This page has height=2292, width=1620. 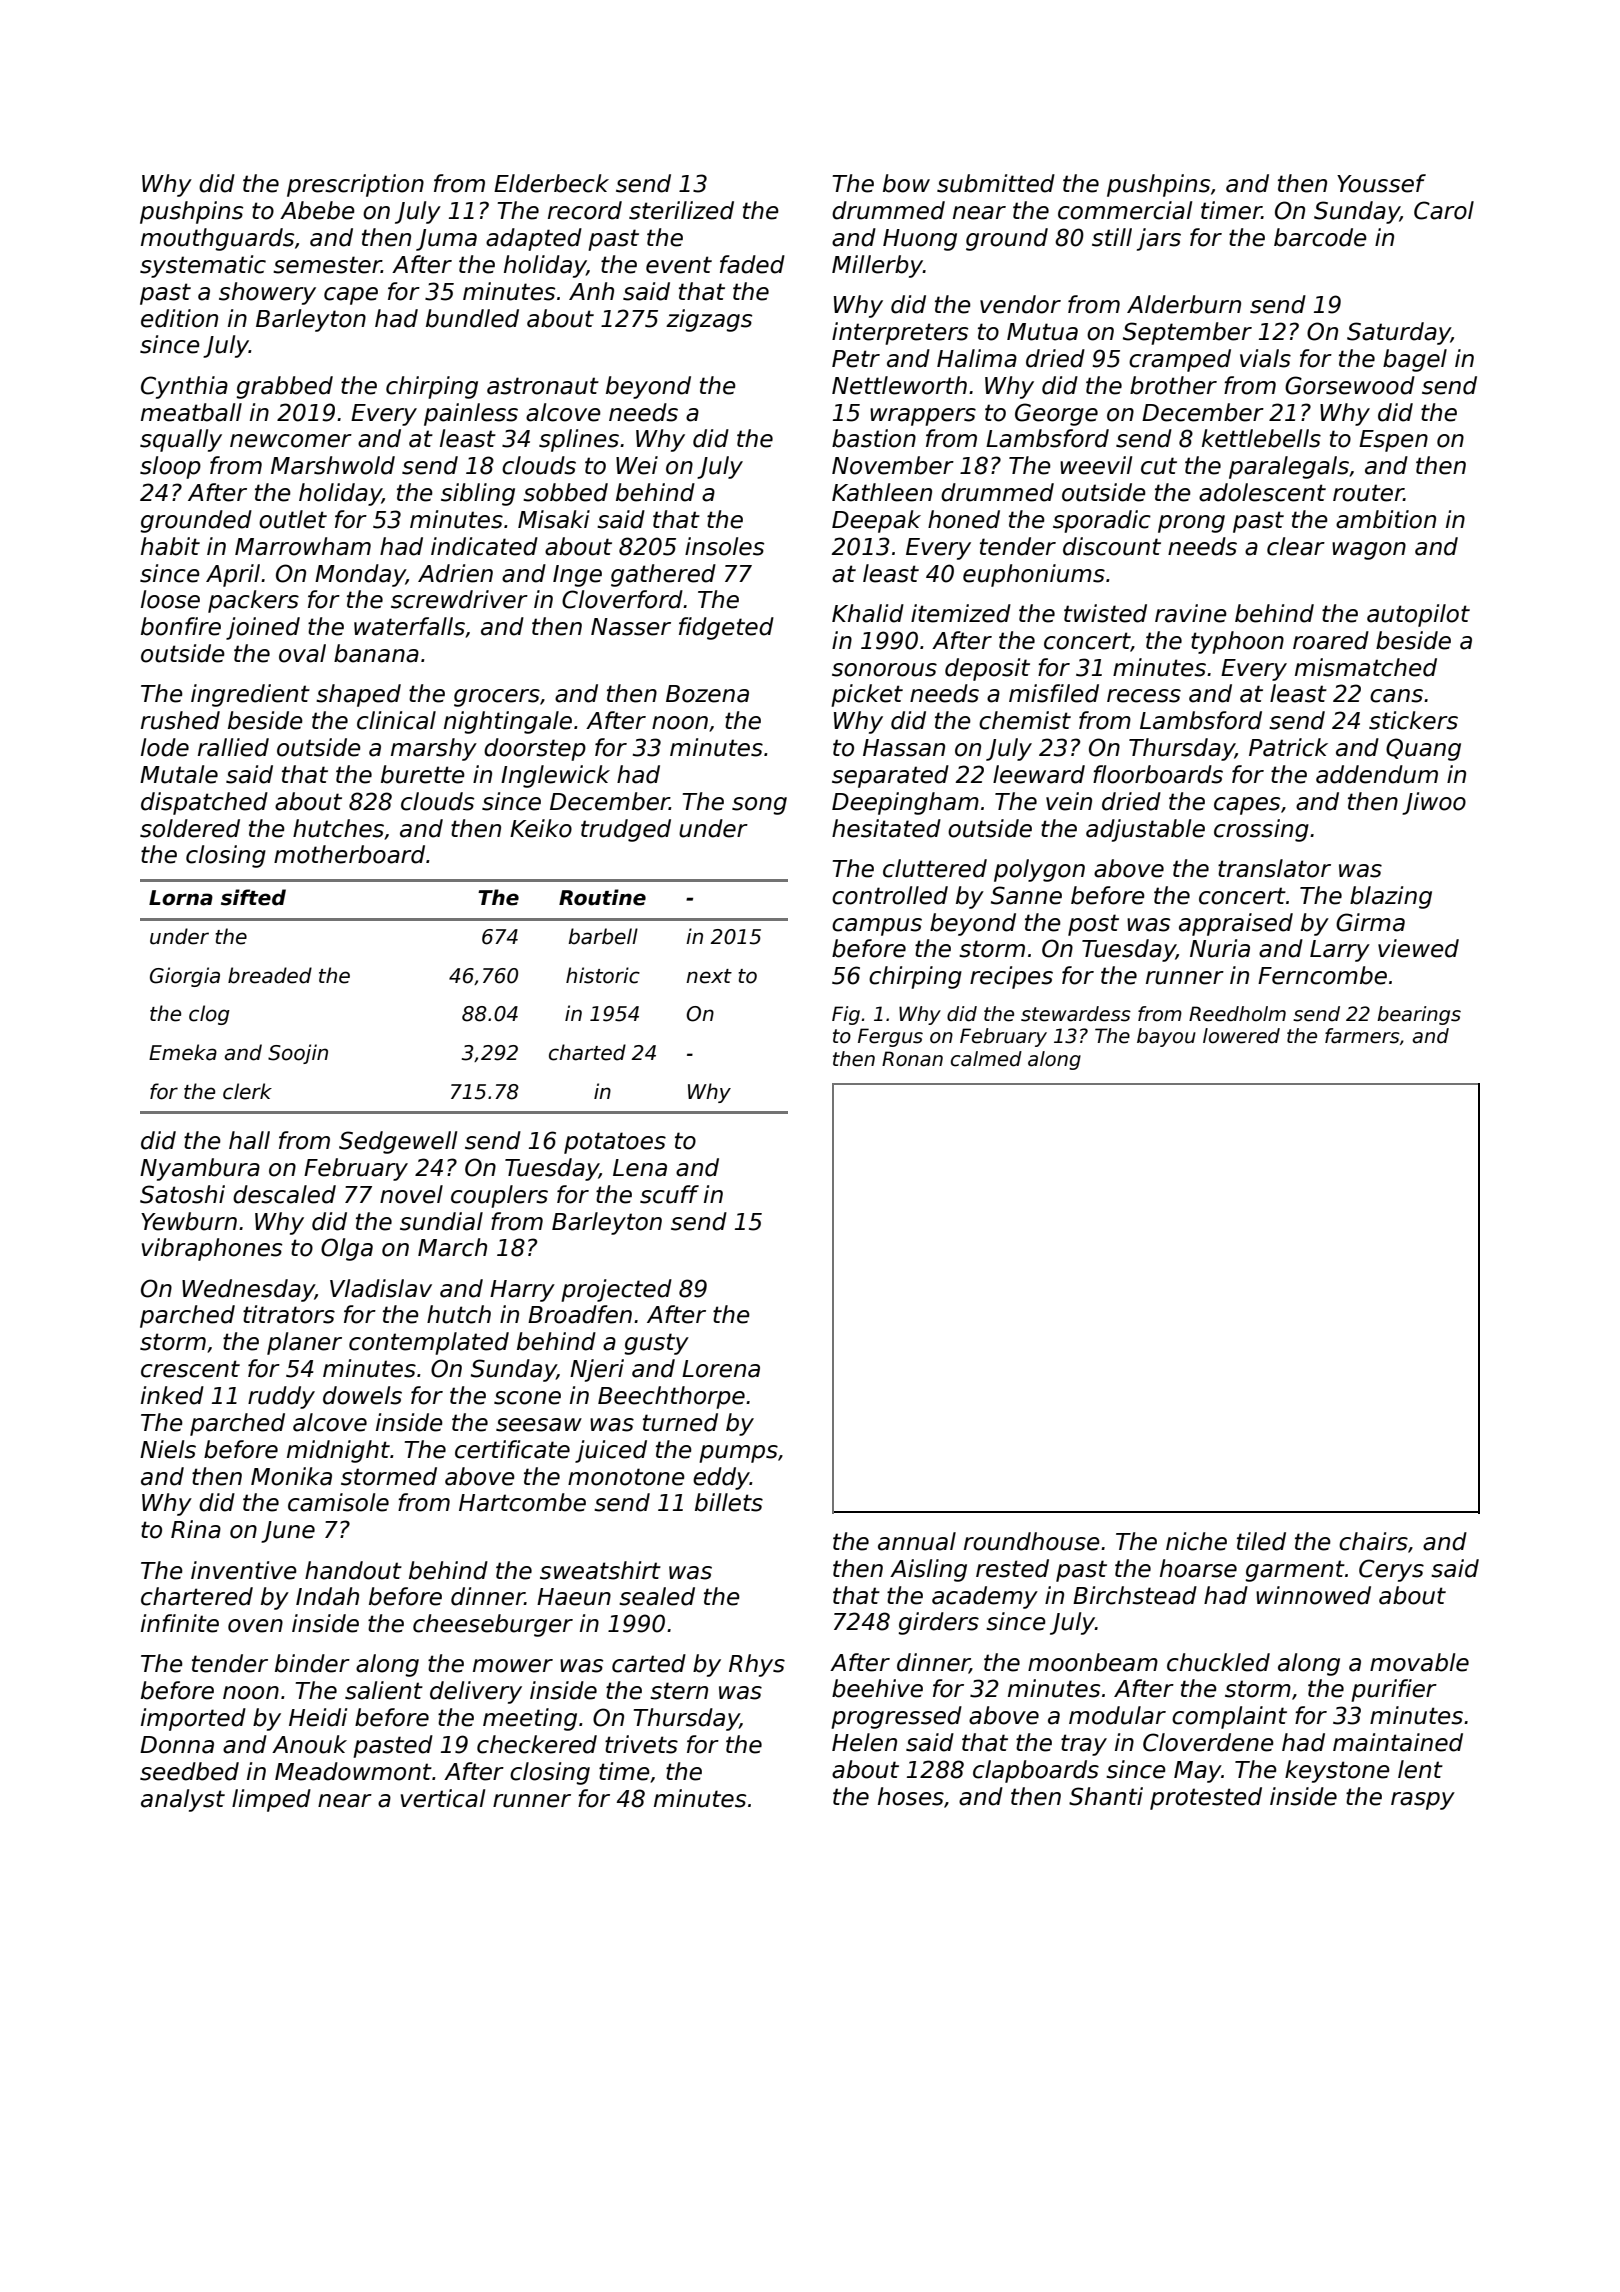 What do you see at coordinates (183, 1052) in the page?
I see `Emeka` at bounding box center [183, 1052].
